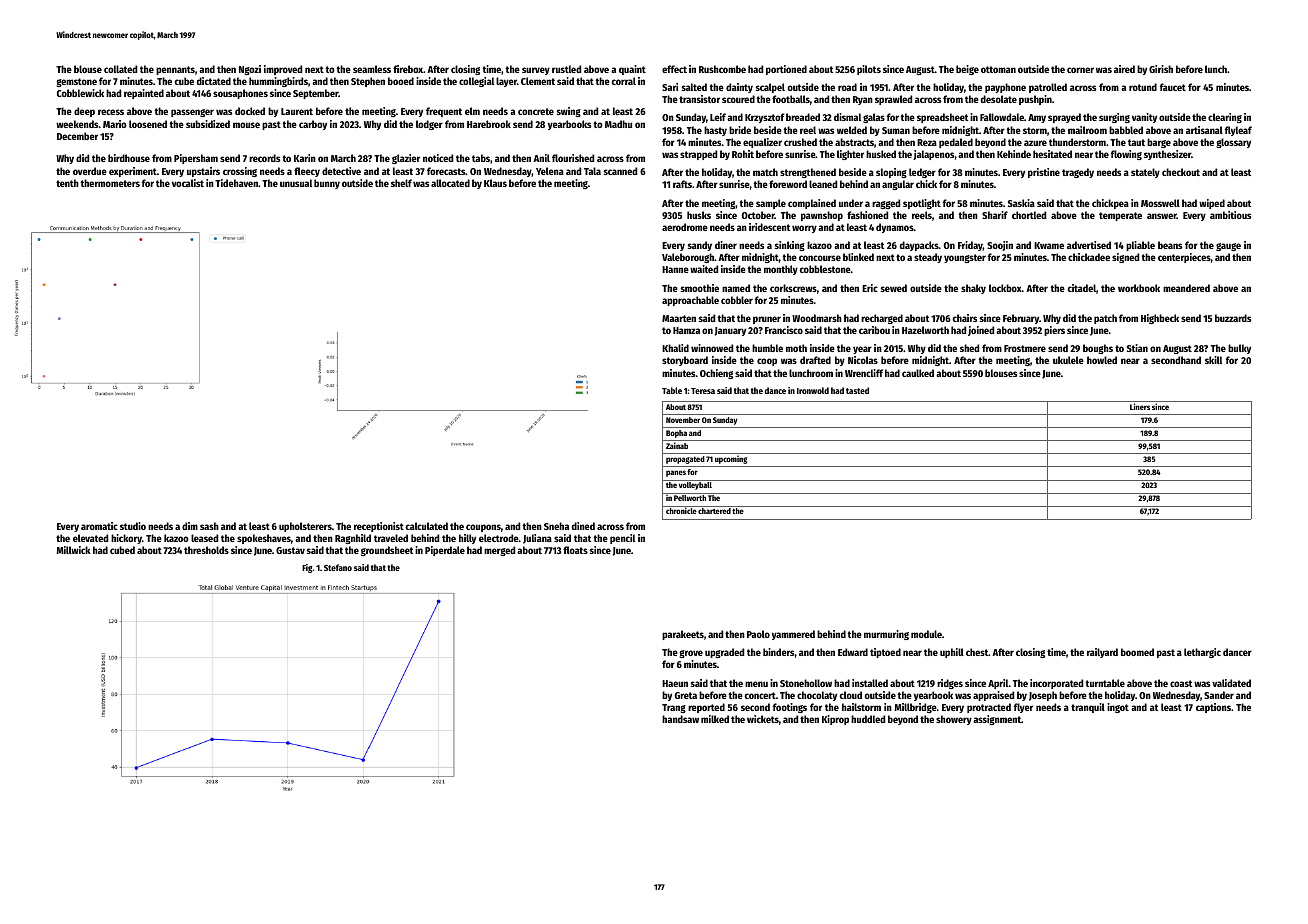 The height and width of the screenshot is (924, 1308). I want to click on murmuring, so click(886, 635).
